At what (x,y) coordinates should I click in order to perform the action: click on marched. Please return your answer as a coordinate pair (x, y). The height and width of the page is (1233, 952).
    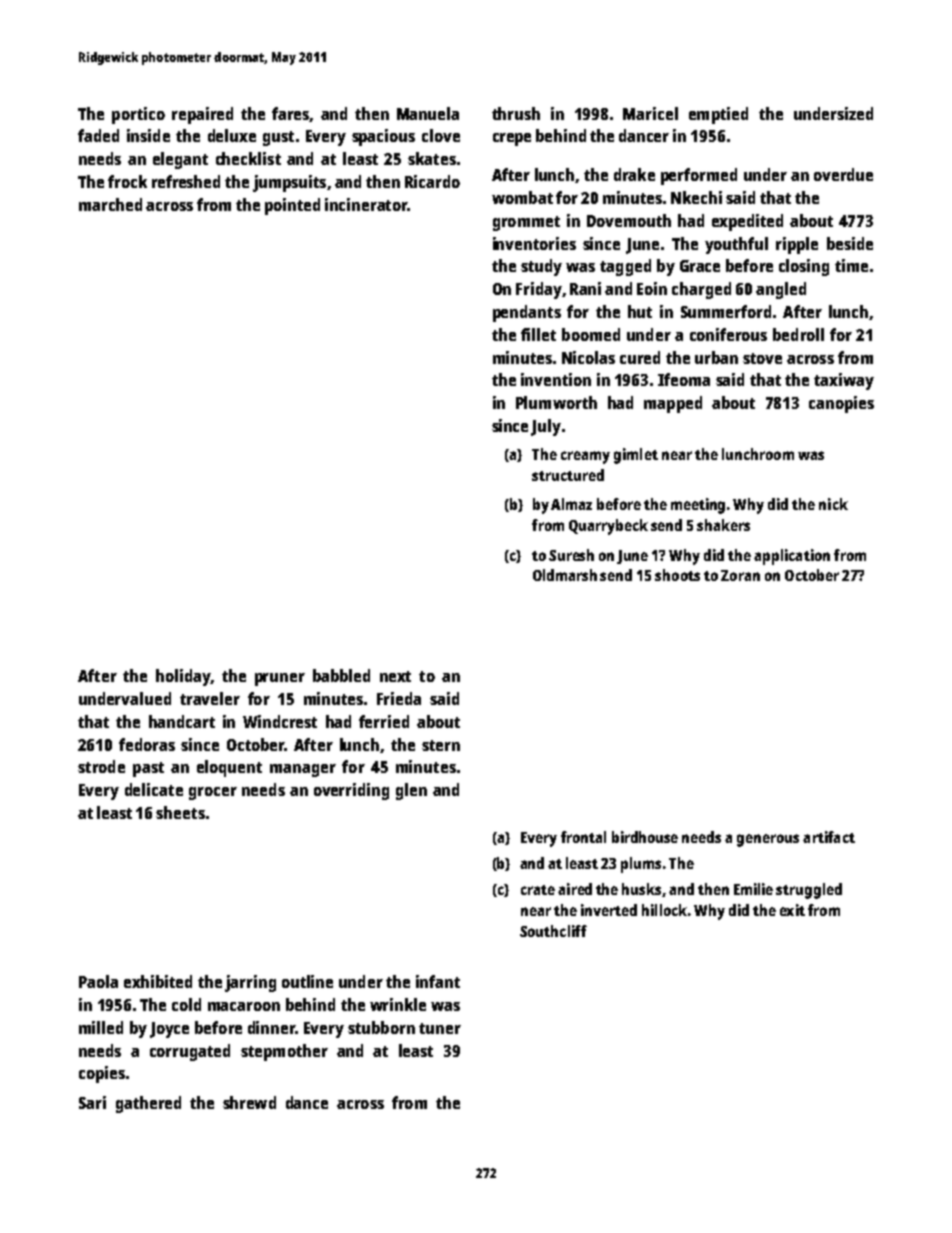
    Looking at the image, I should click on (110, 204).
